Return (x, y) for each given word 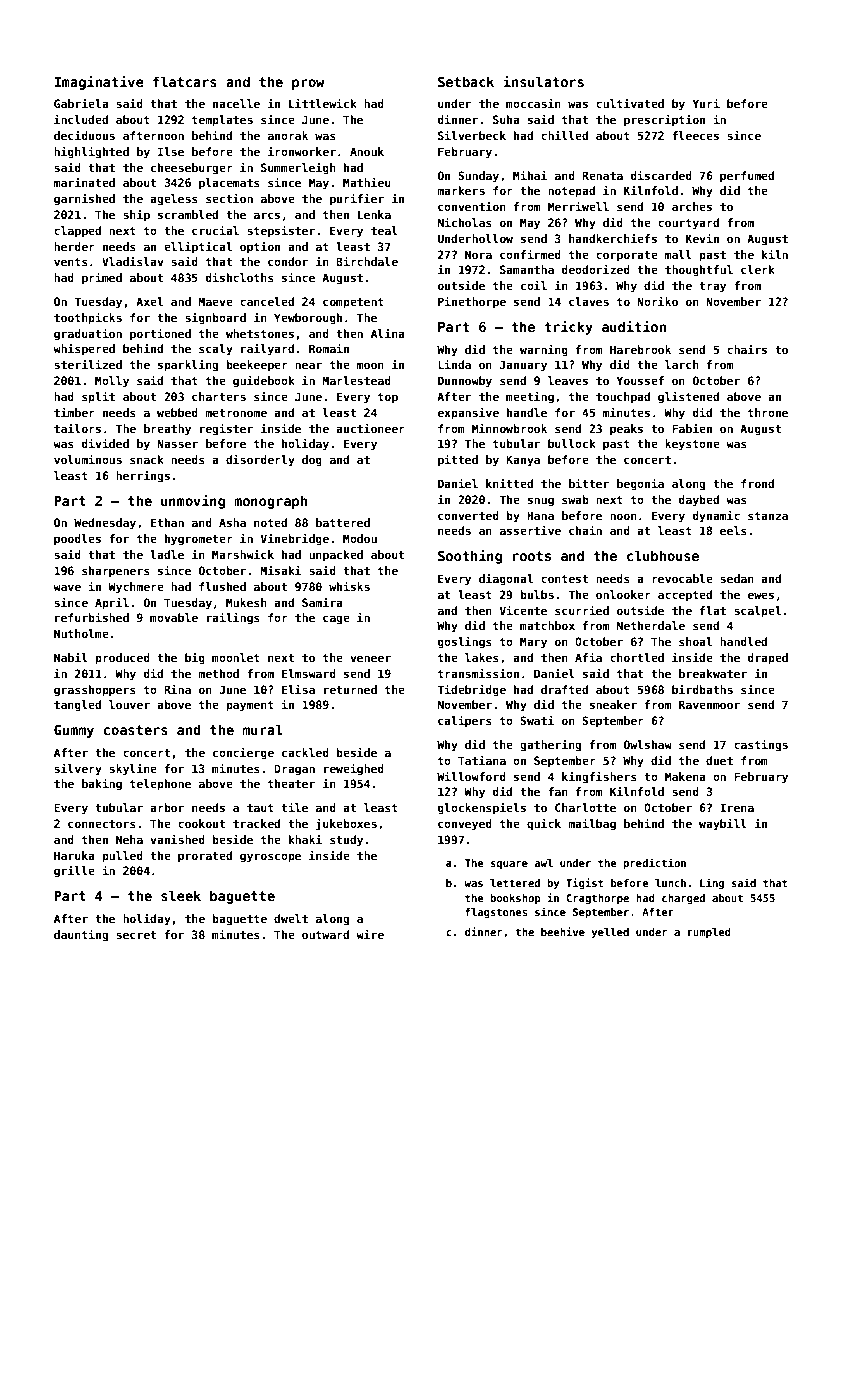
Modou (360, 538)
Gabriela (81, 103)
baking (102, 784)
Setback (466, 81)
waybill (723, 824)
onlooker (623, 594)
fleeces (695, 135)
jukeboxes (346, 824)
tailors (77, 428)
